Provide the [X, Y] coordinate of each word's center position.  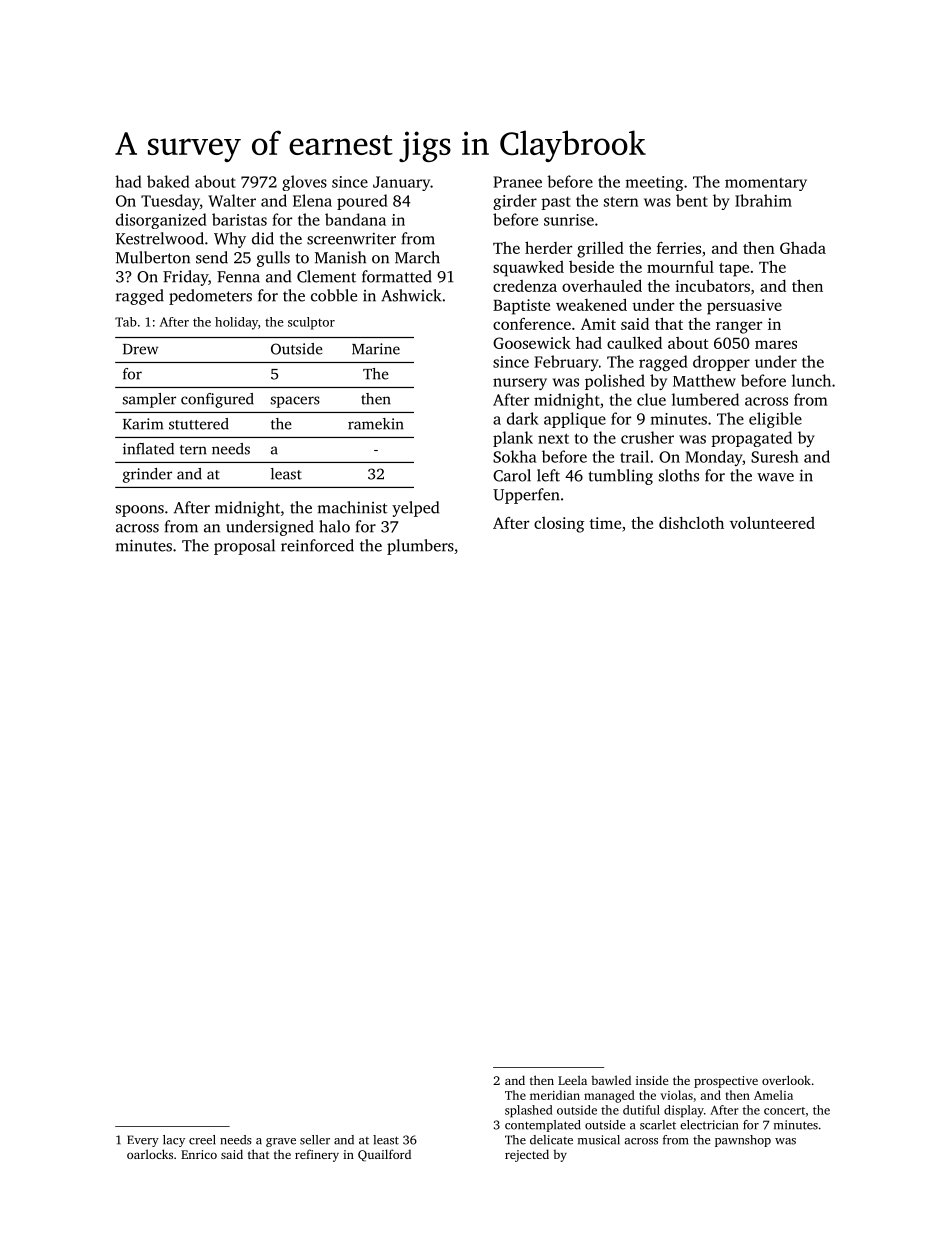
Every [143, 1141]
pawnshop [743, 1141]
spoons [140, 511]
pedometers [210, 297]
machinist [353, 507]
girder [515, 202]
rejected [527, 1155]
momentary [766, 184]
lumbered [705, 399]
